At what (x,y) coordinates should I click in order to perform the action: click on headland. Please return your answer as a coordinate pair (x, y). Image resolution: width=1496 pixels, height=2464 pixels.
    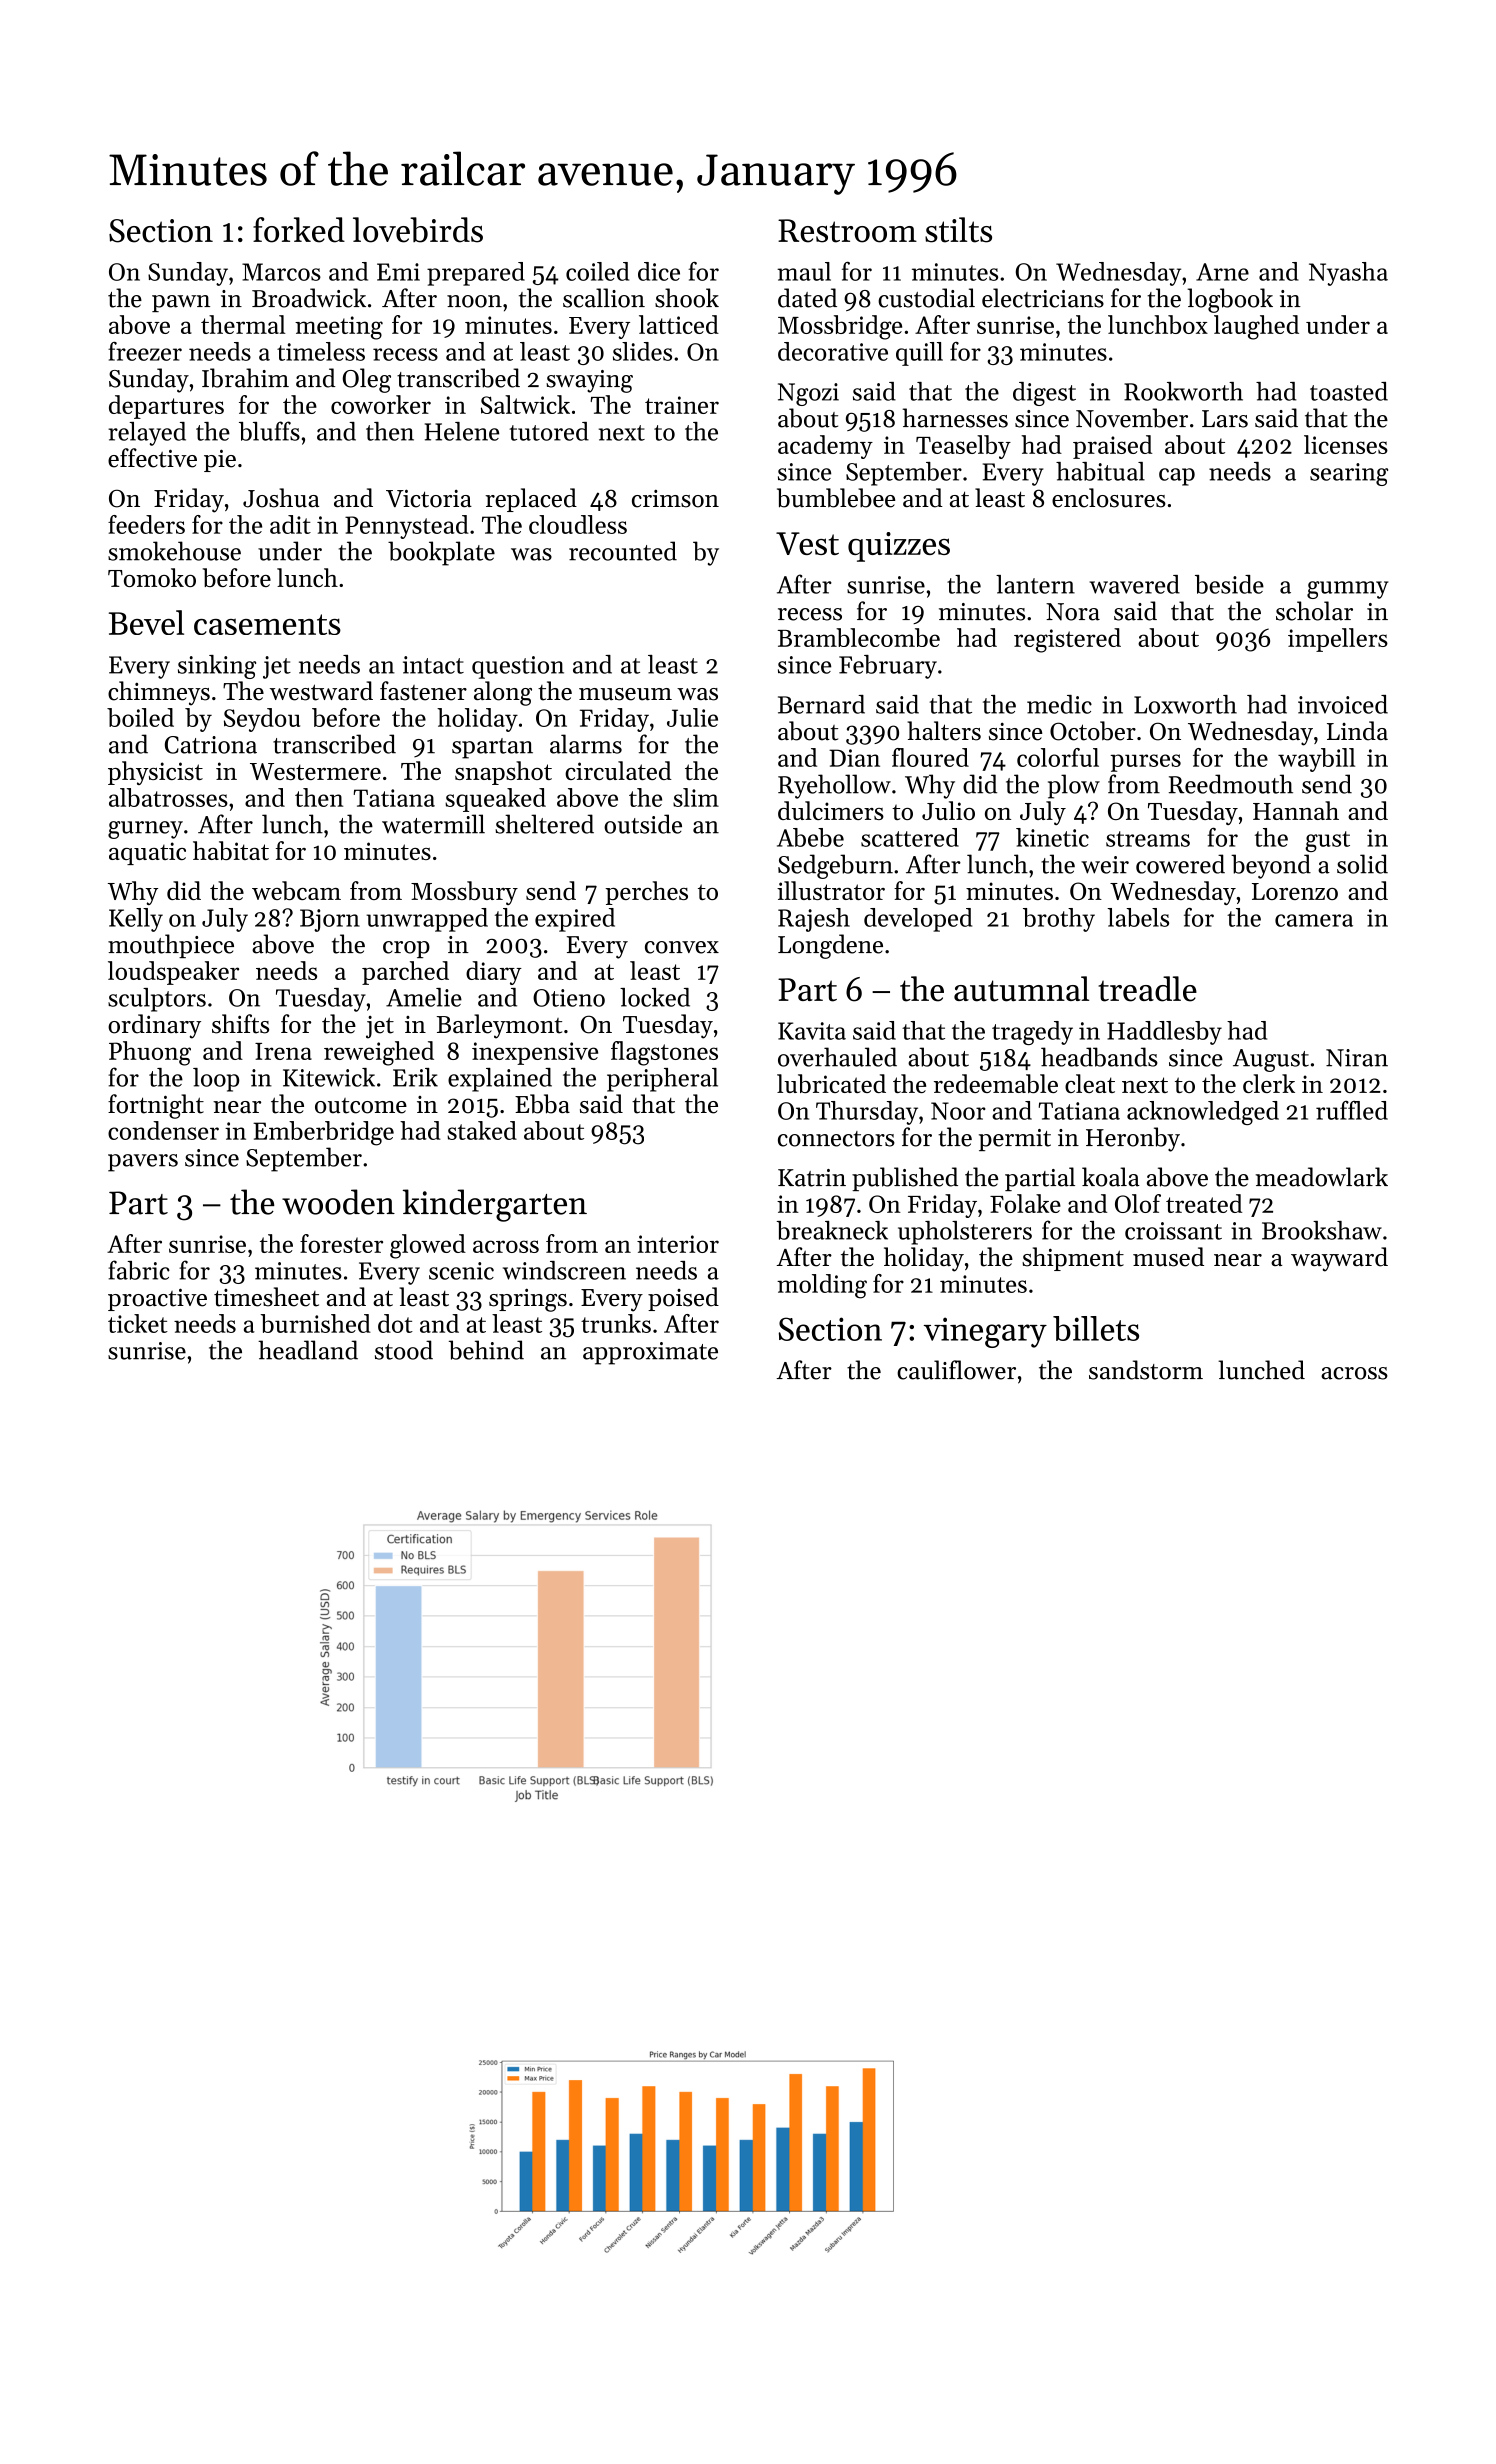
    Looking at the image, I should click on (308, 1350).
